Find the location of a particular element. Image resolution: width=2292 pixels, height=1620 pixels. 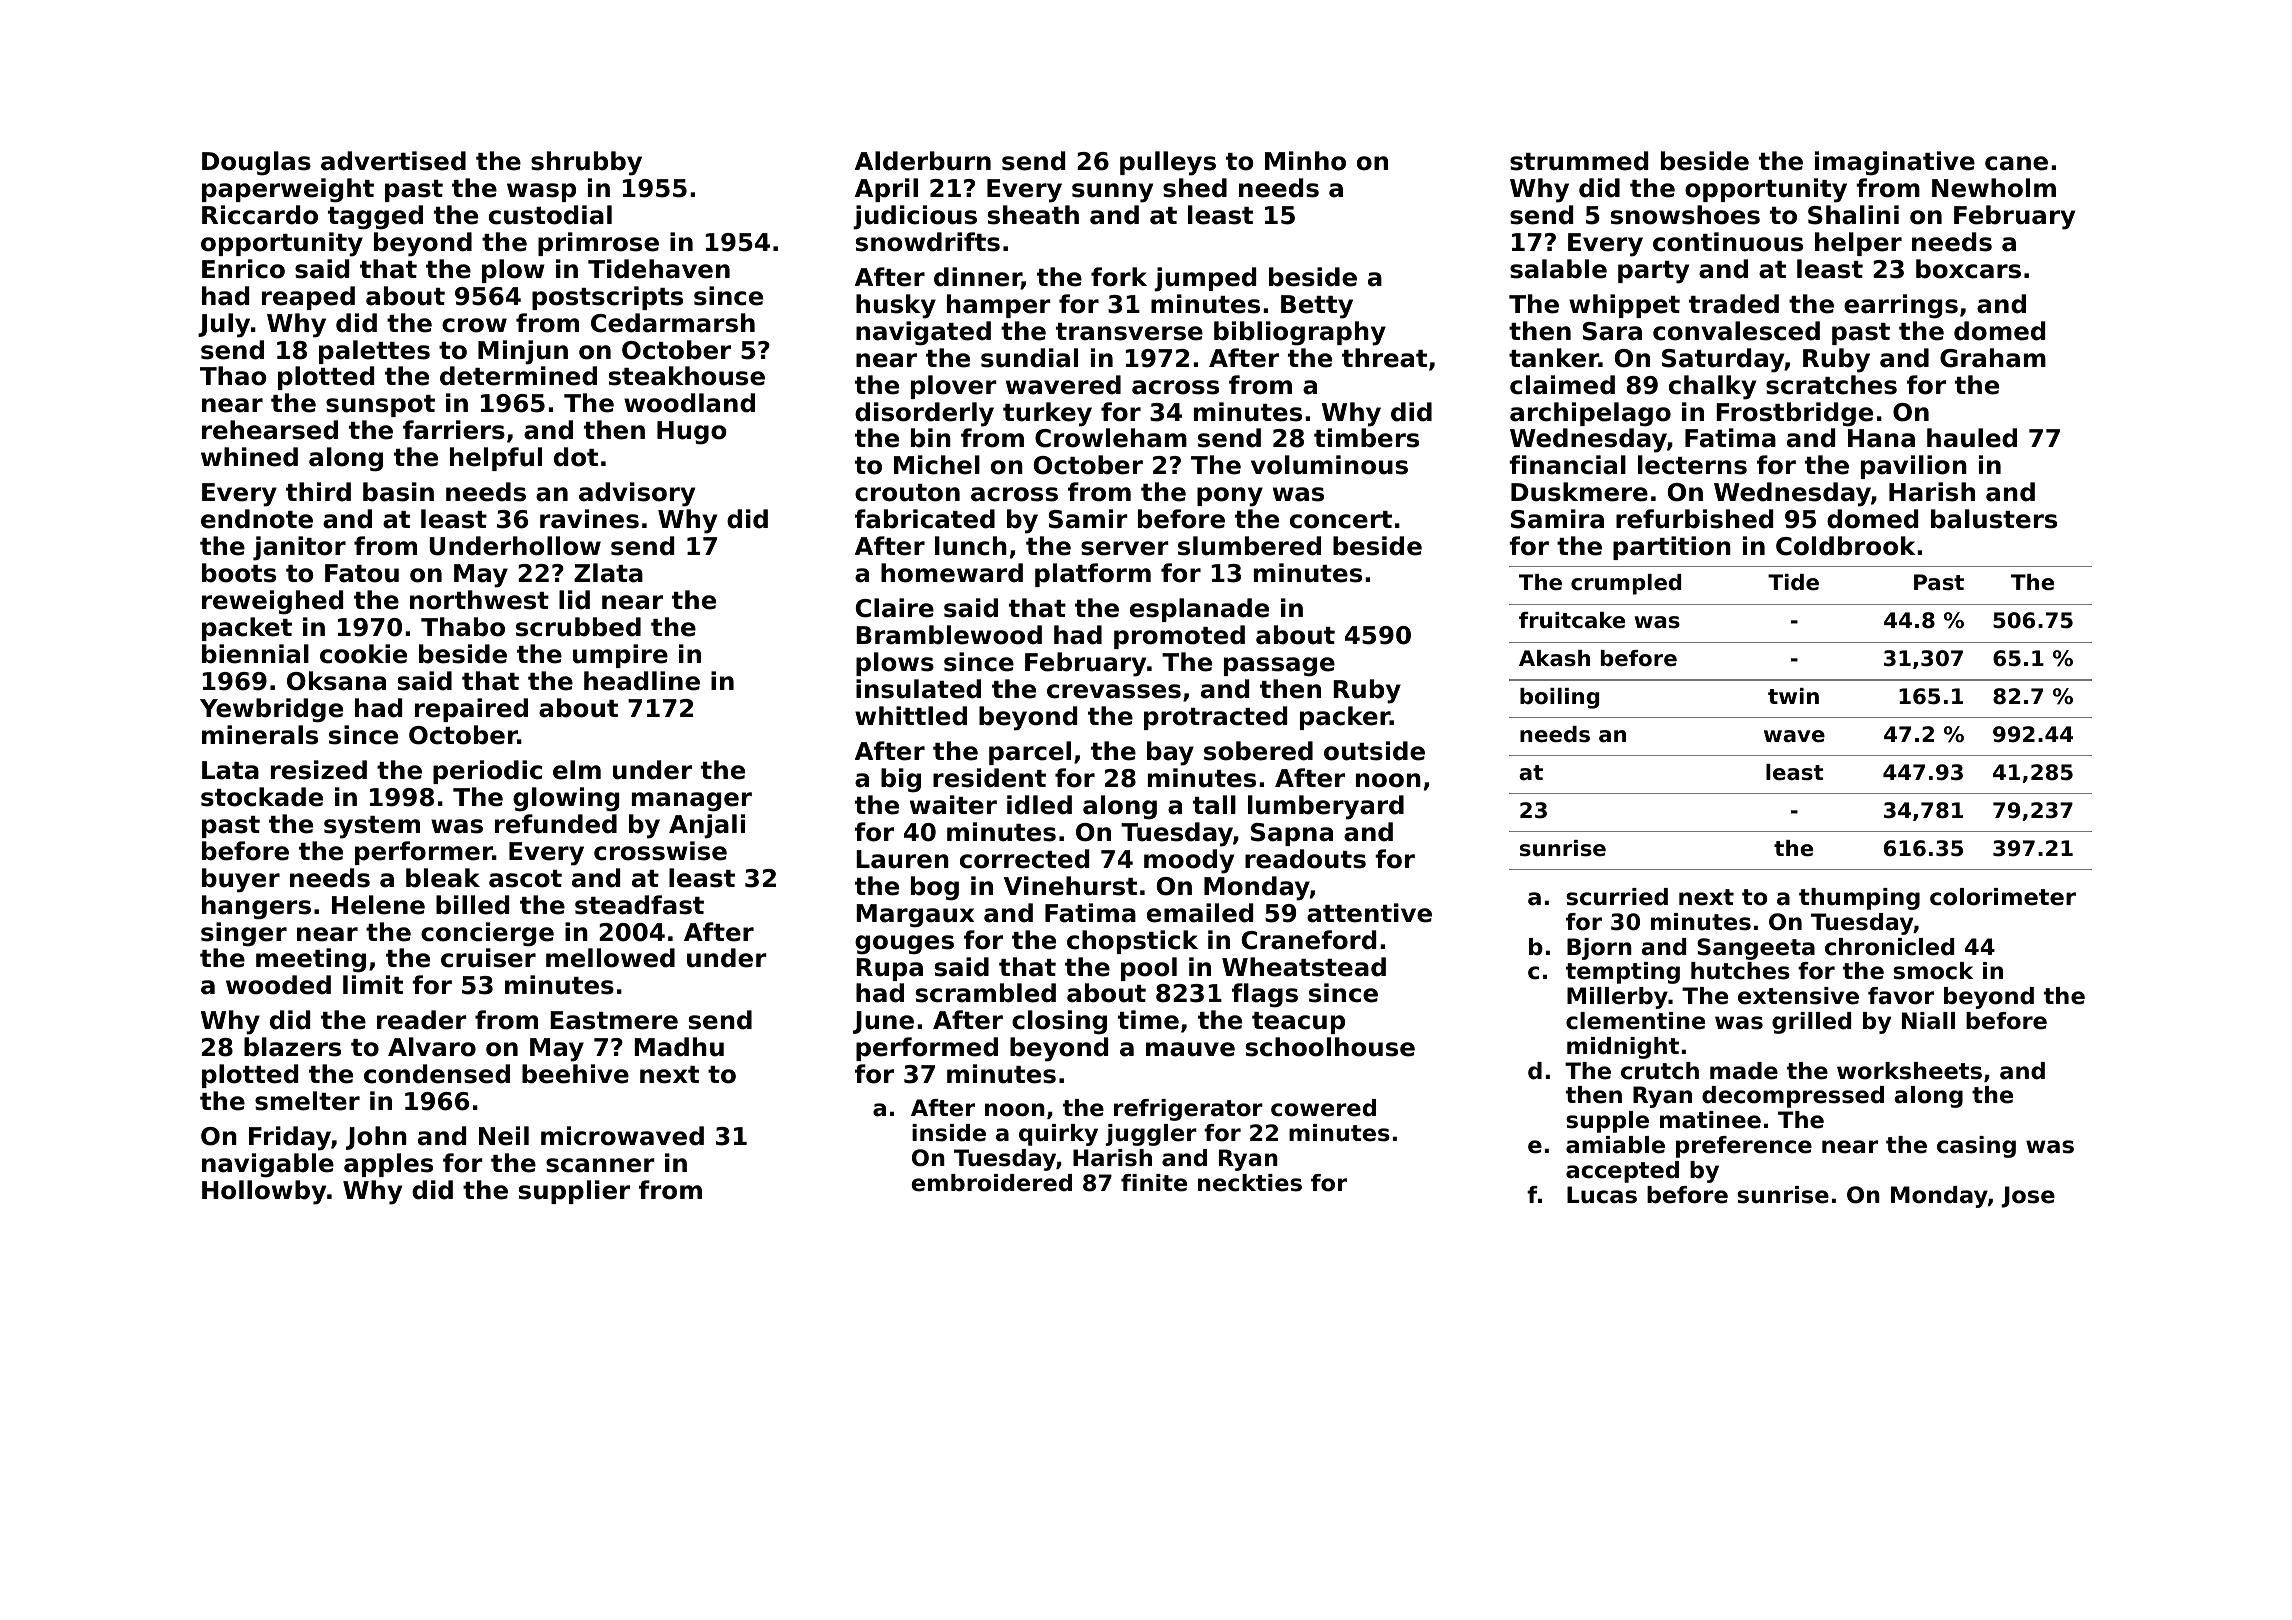

server is located at coordinates (1125, 548).
